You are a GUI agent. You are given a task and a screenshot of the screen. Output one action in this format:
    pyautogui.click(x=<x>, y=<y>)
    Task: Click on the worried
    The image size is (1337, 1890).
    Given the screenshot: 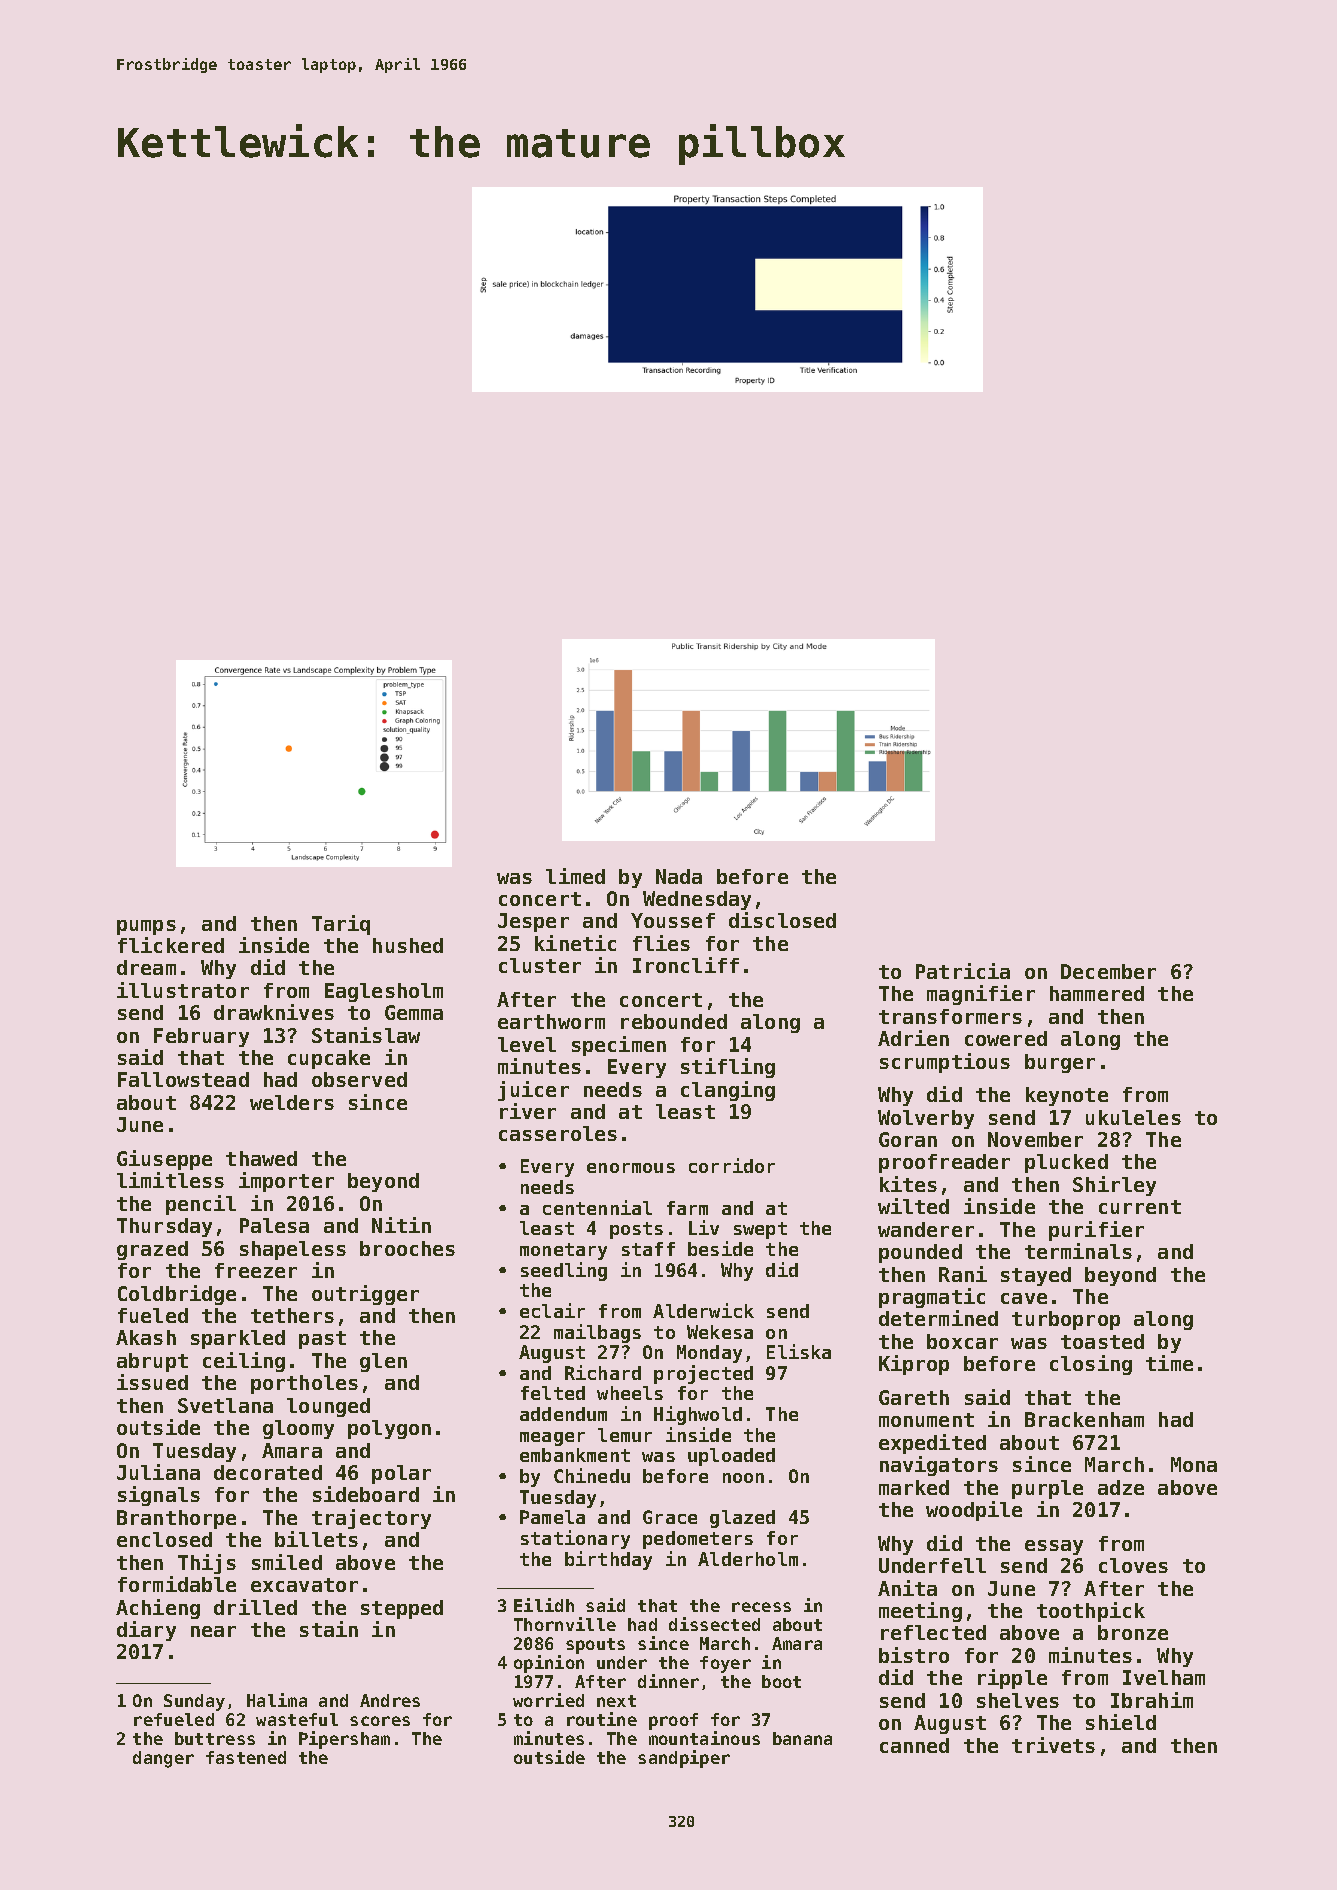 What is the action you would take?
    pyautogui.click(x=548, y=1700)
